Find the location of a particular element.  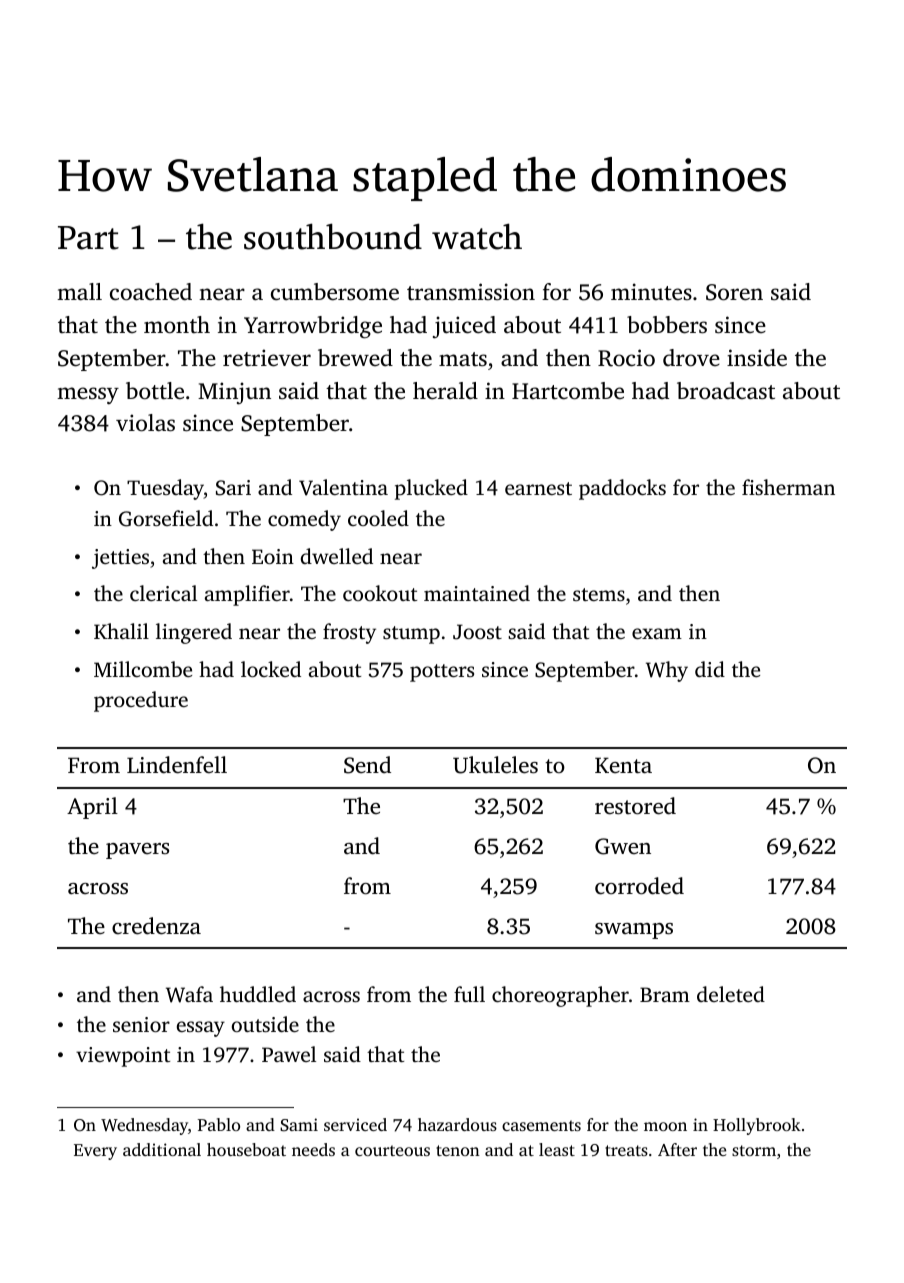

Eoin is located at coordinates (273, 556).
